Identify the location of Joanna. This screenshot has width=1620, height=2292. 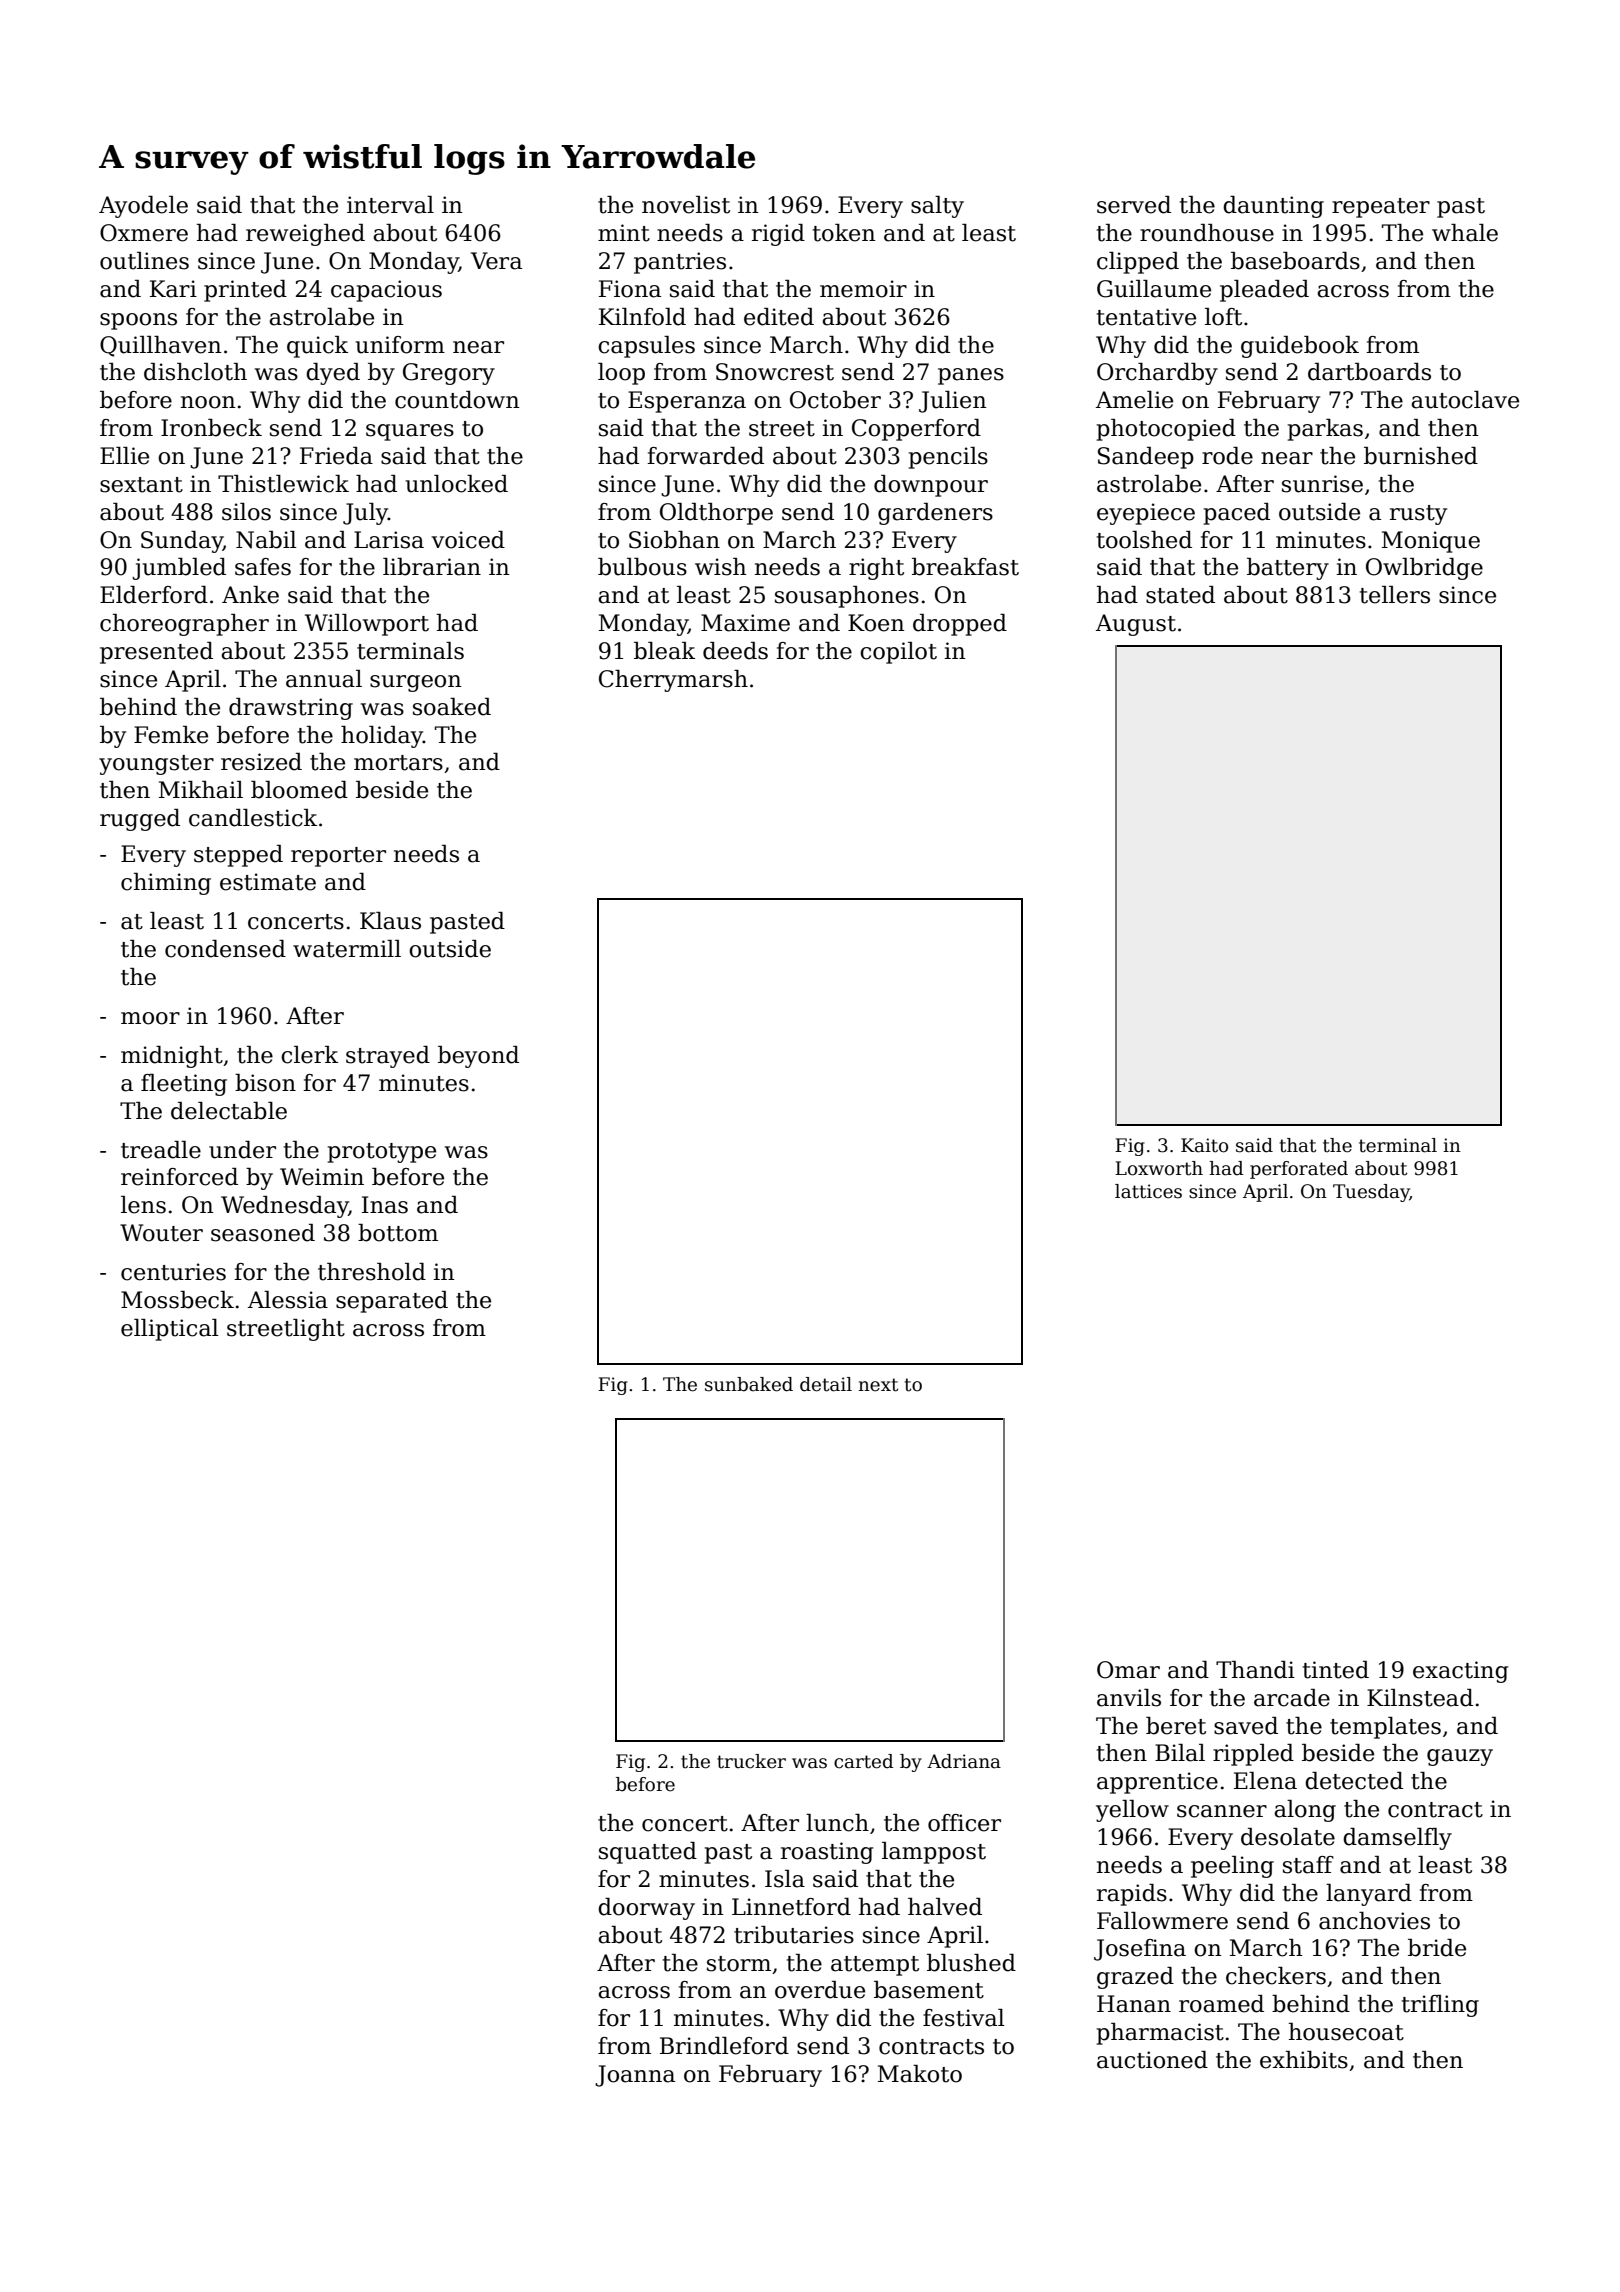
(635, 2076).
